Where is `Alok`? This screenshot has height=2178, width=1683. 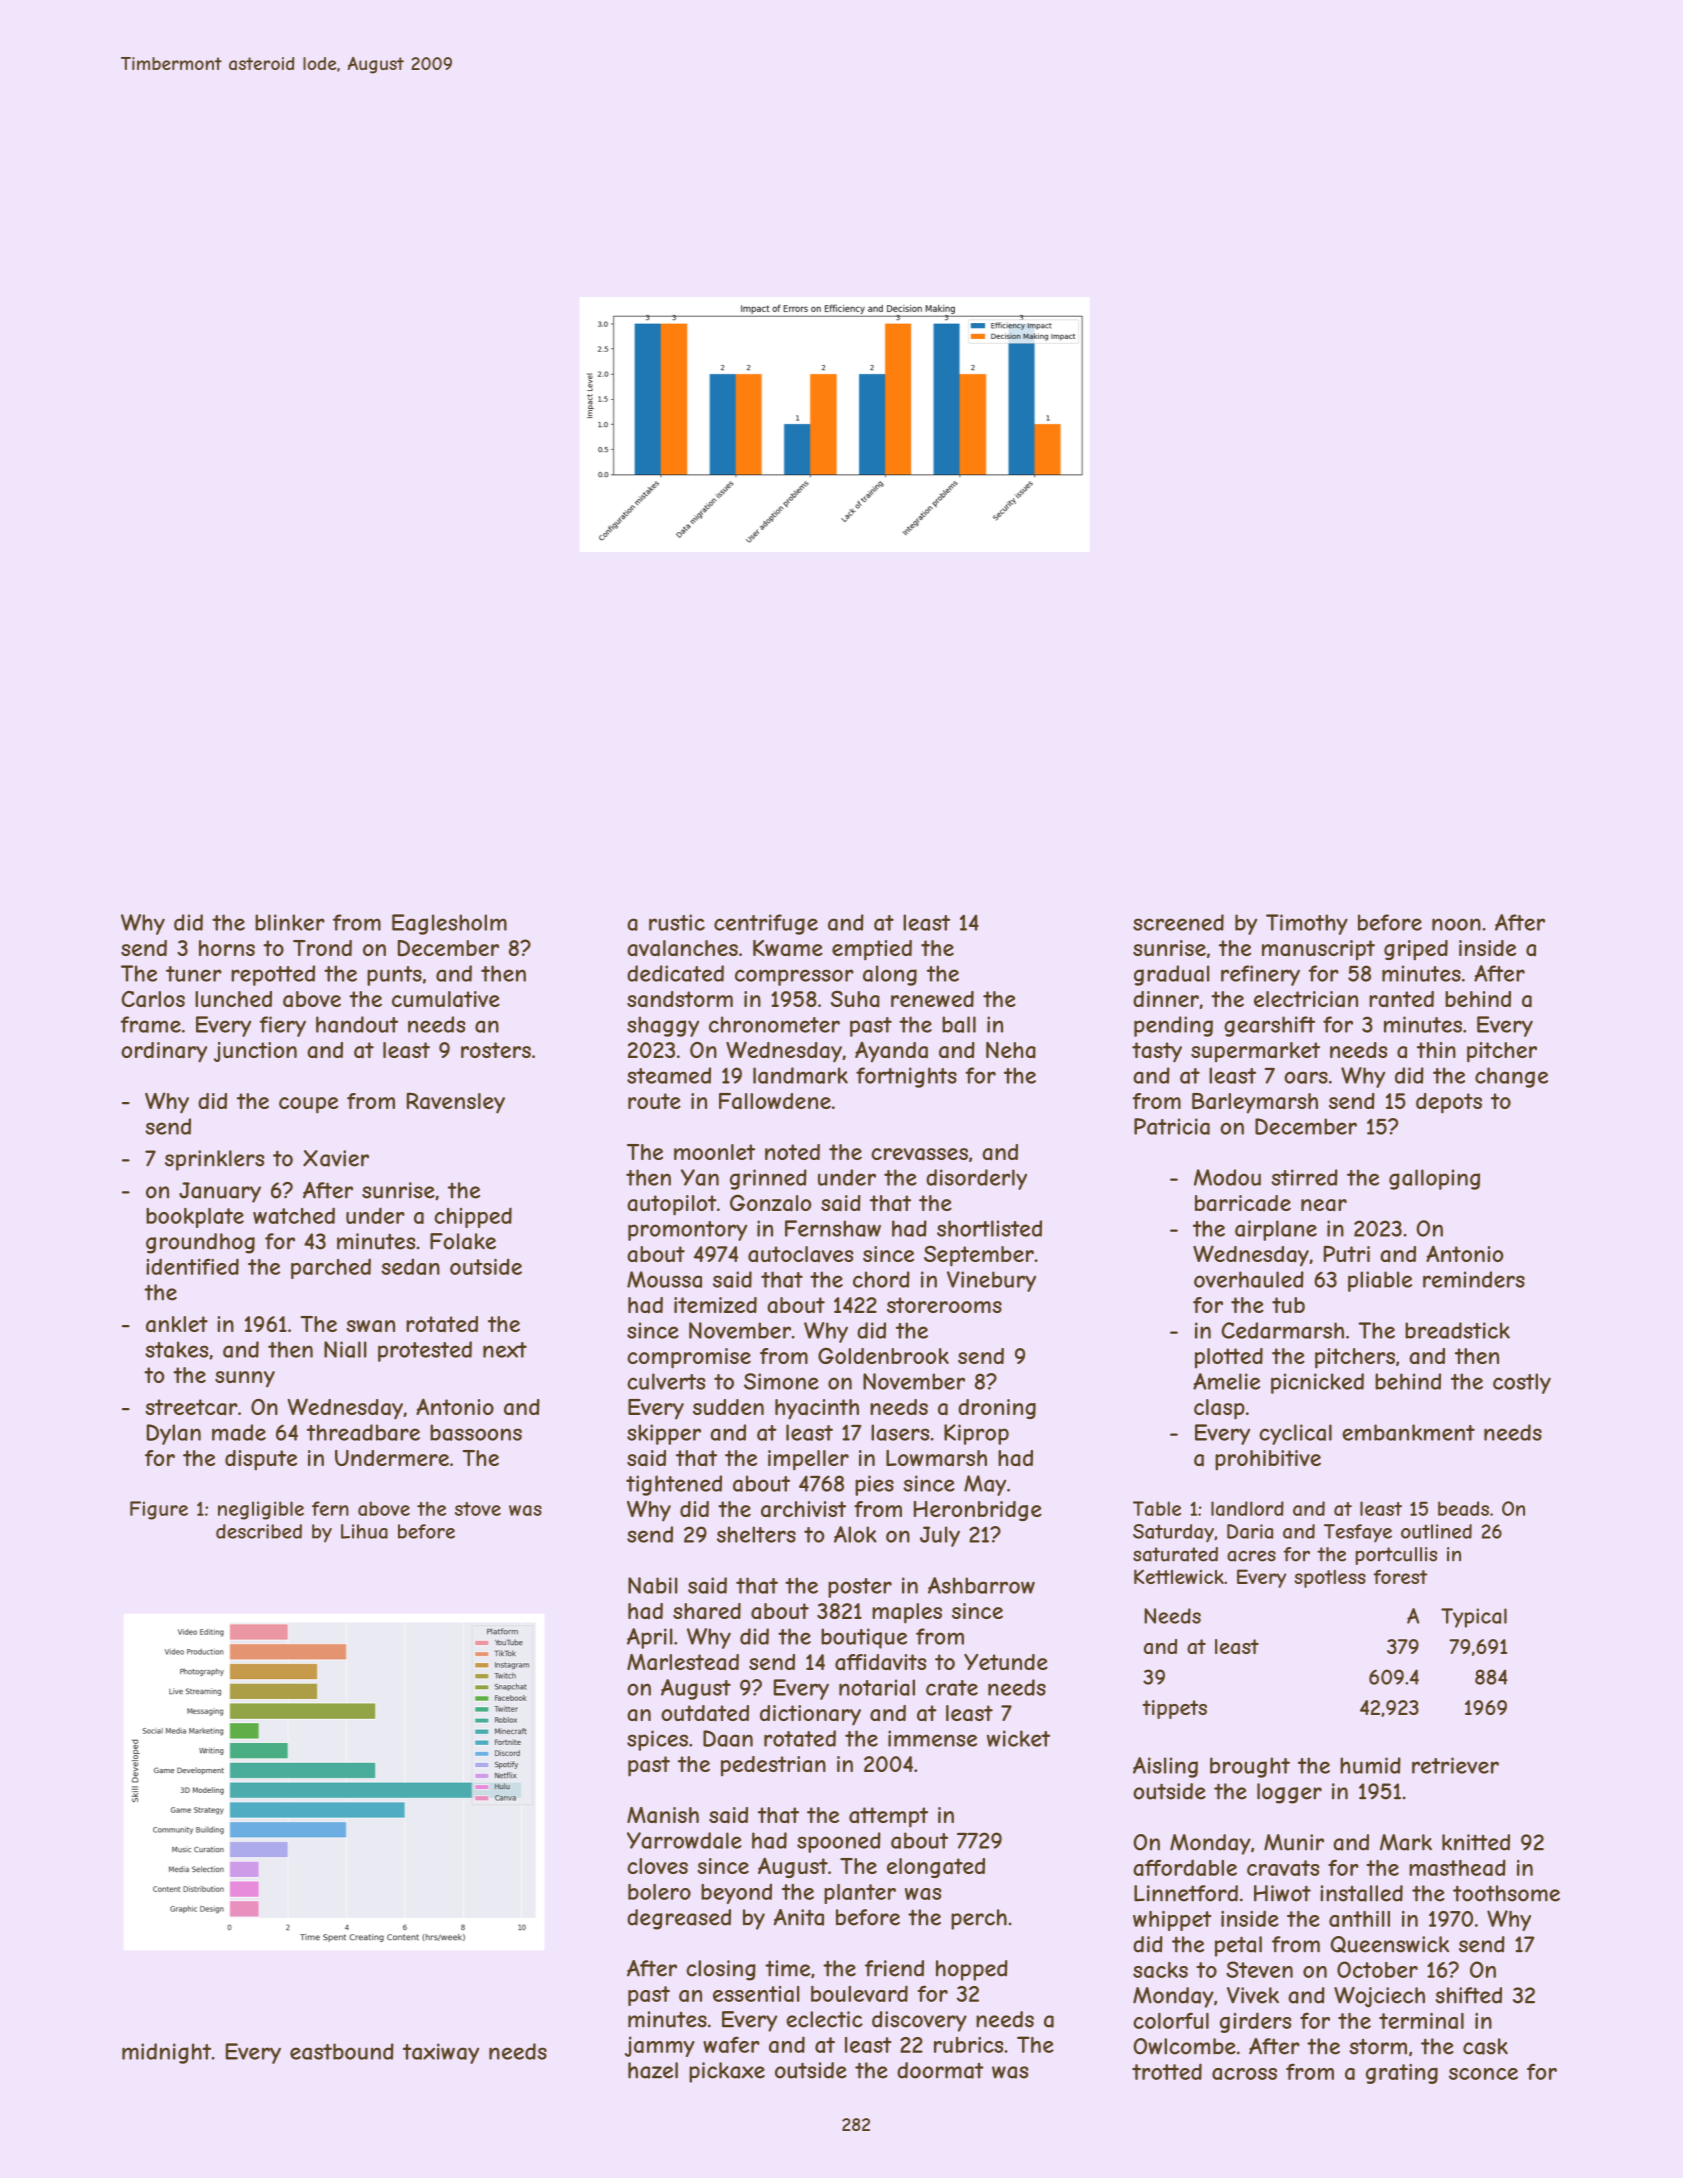
Alok is located at coordinates (855, 1534).
